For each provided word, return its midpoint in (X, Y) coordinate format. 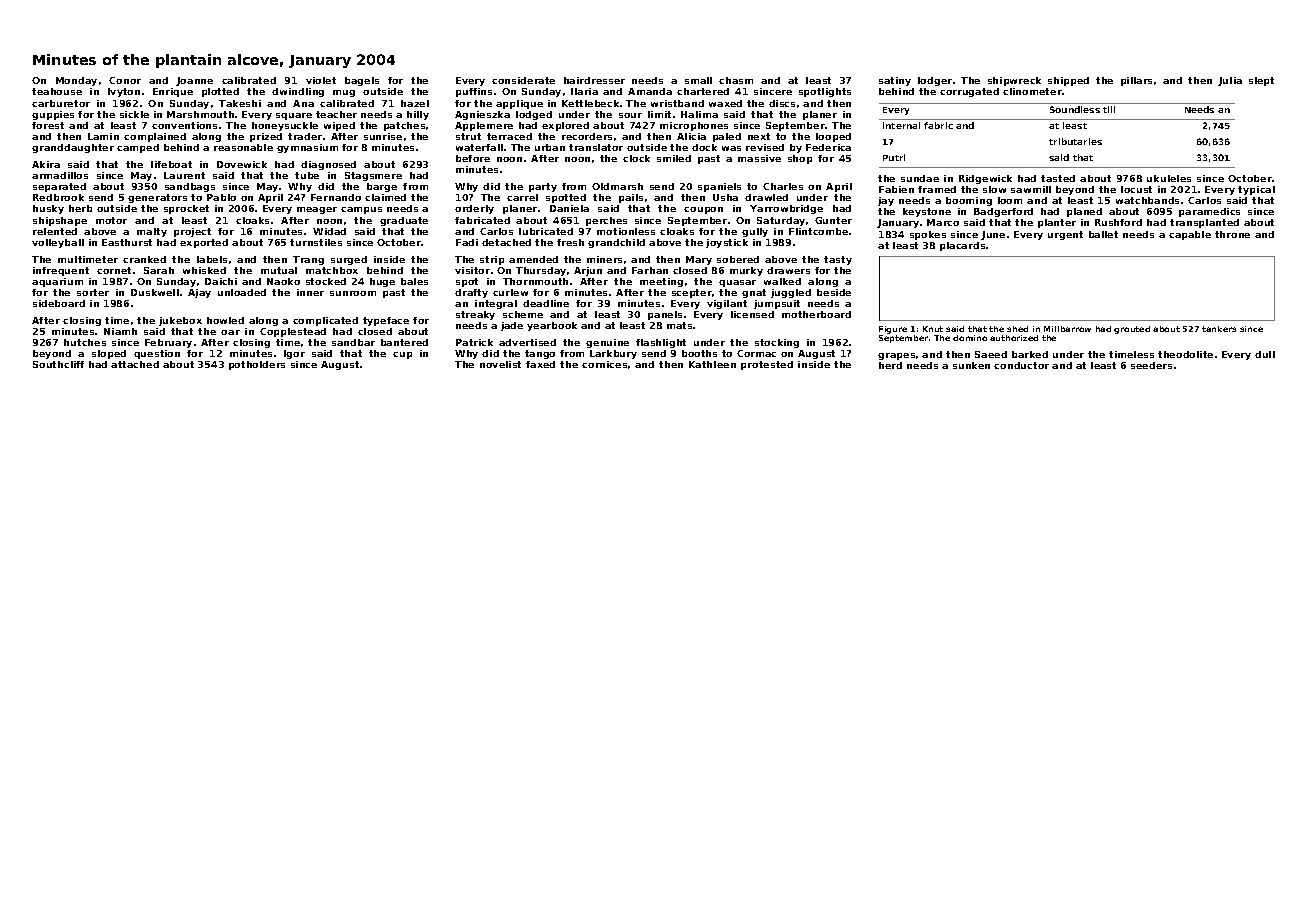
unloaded (242, 292)
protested (767, 365)
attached (135, 364)
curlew (510, 292)
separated (59, 187)
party (543, 187)
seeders (1151, 365)
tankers (1219, 329)
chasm (736, 80)
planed (1084, 212)
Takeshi (240, 103)
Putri (894, 157)
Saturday (781, 221)
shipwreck (1014, 81)
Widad (329, 231)
